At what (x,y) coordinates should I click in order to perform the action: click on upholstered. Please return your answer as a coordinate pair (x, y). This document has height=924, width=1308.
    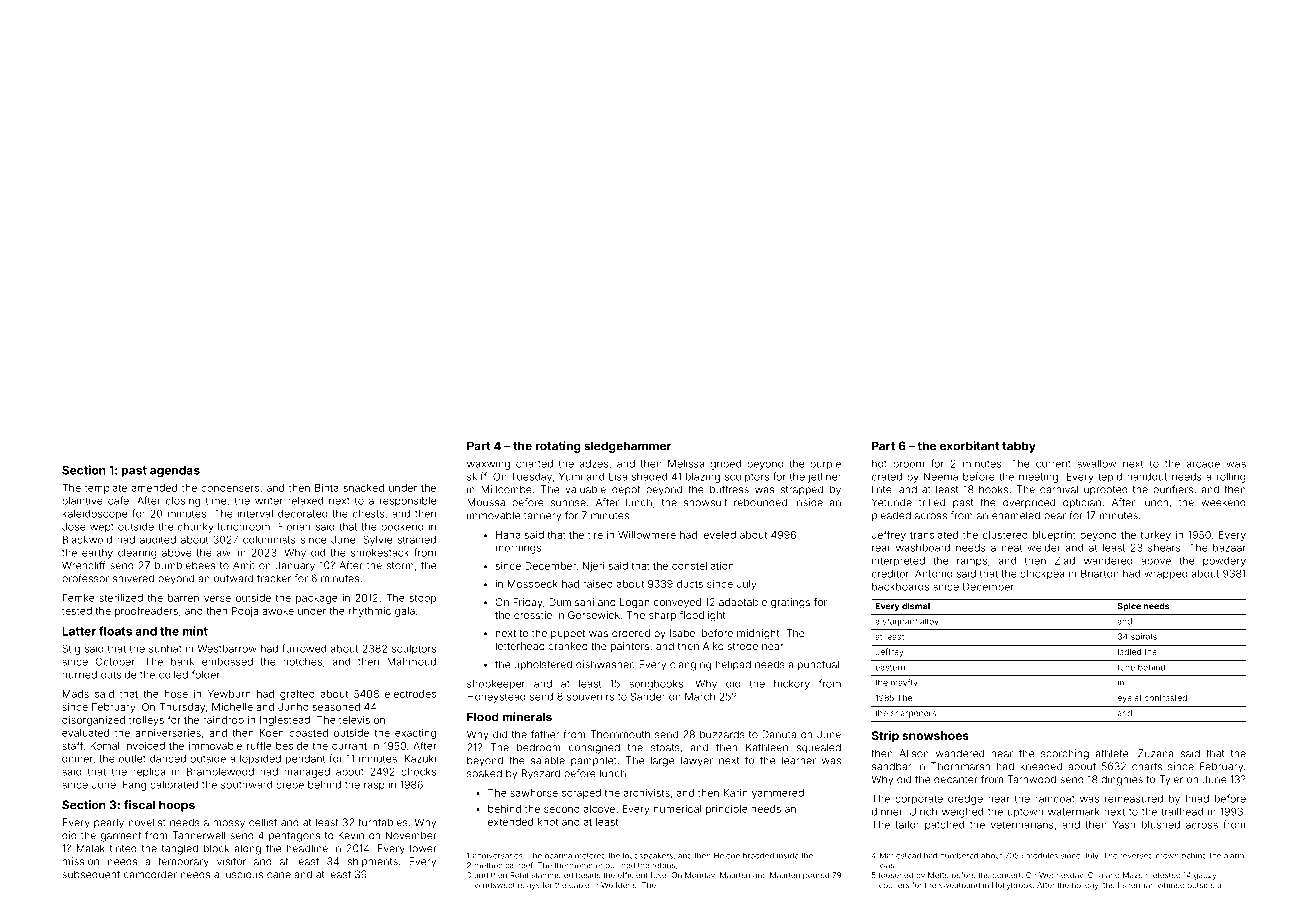
    Looking at the image, I should click on (543, 665).
